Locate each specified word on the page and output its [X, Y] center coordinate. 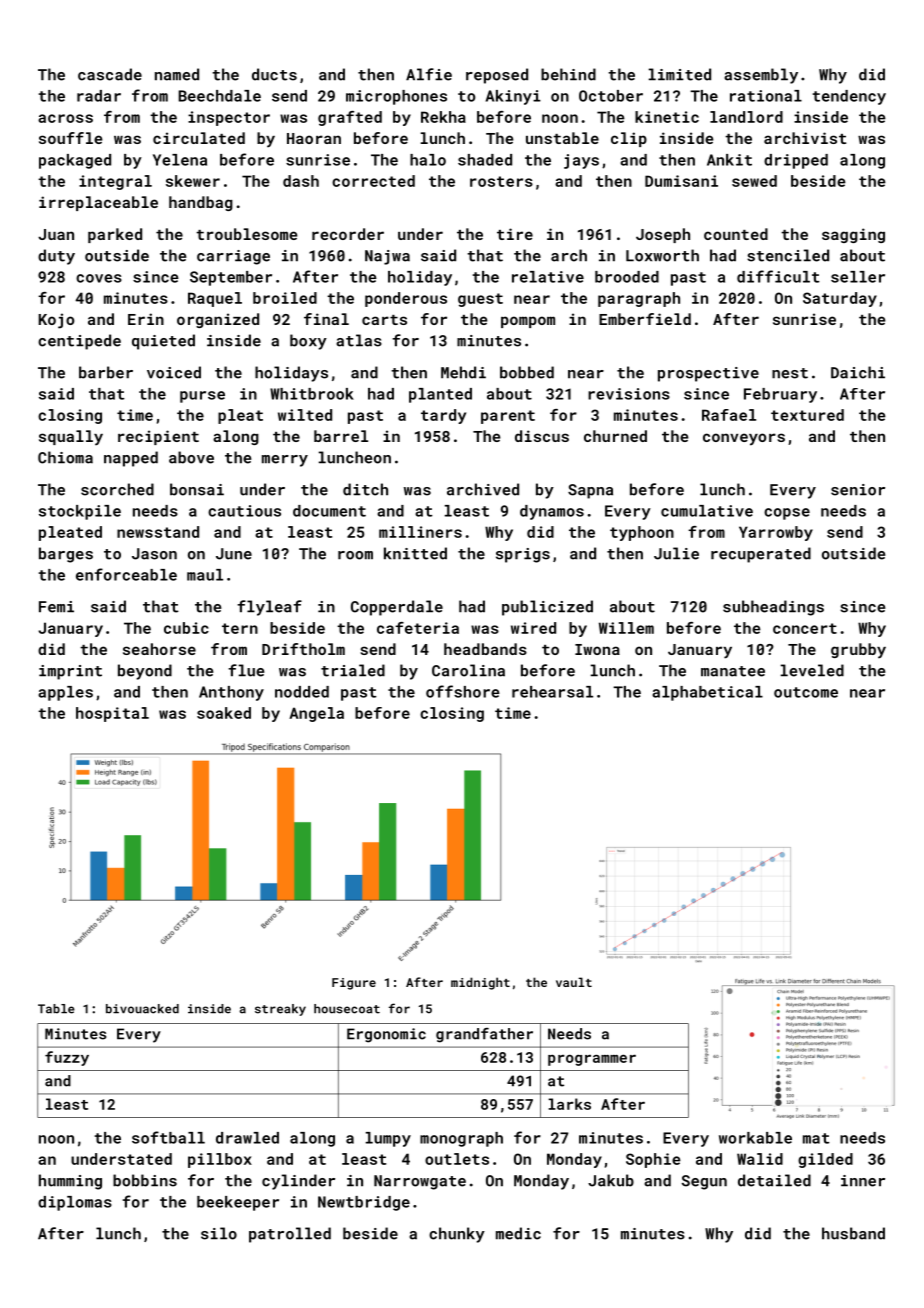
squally [71, 437]
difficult [778, 276]
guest [480, 300]
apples [65, 693]
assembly [761, 76]
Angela [316, 714]
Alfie [429, 74]
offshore [463, 691]
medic [518, 1233]
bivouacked [142, 1009]
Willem [626, 628]
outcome [806, 692]
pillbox [220, 1160]
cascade [110, 74]
